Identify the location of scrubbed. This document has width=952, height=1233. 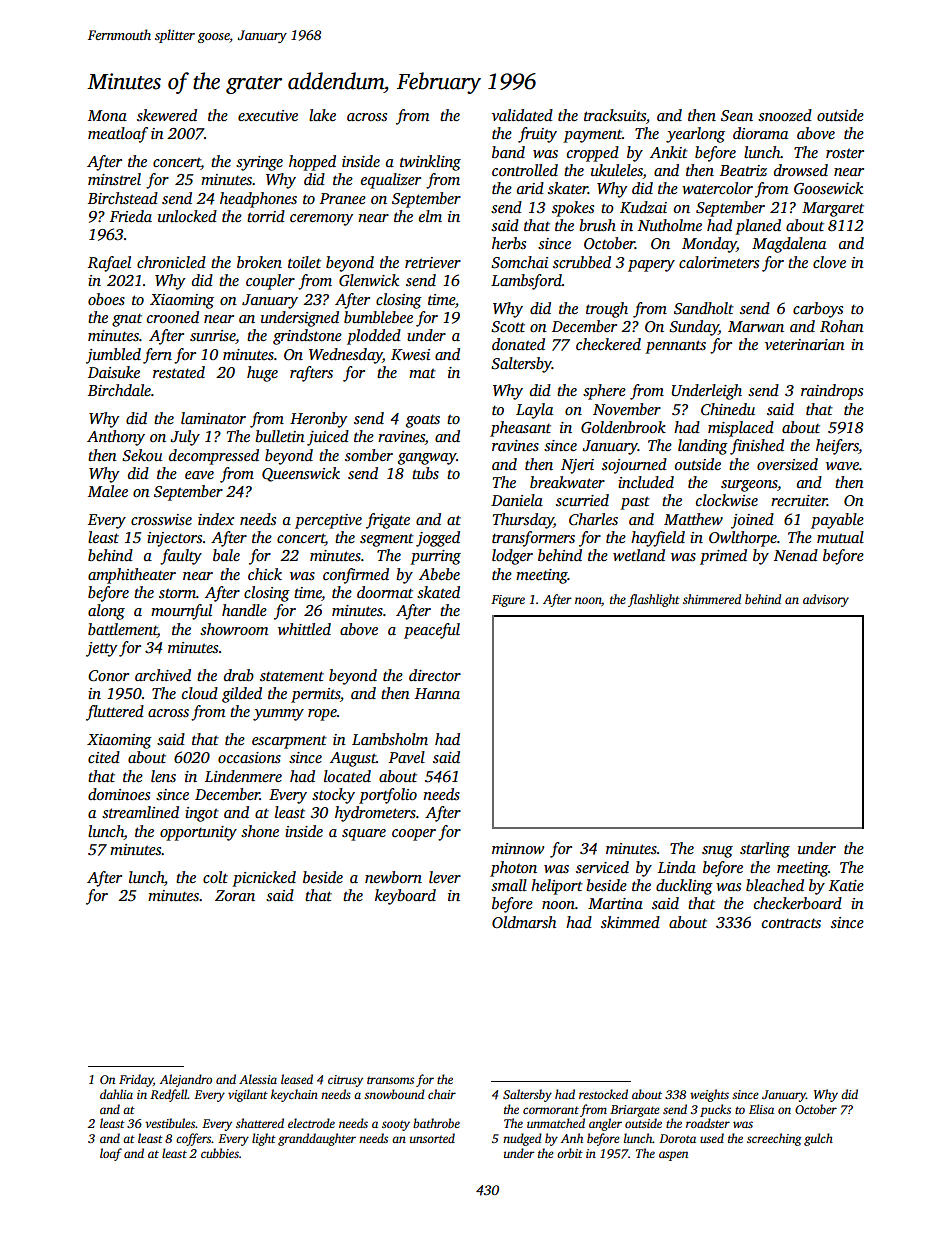
(582, 262).
